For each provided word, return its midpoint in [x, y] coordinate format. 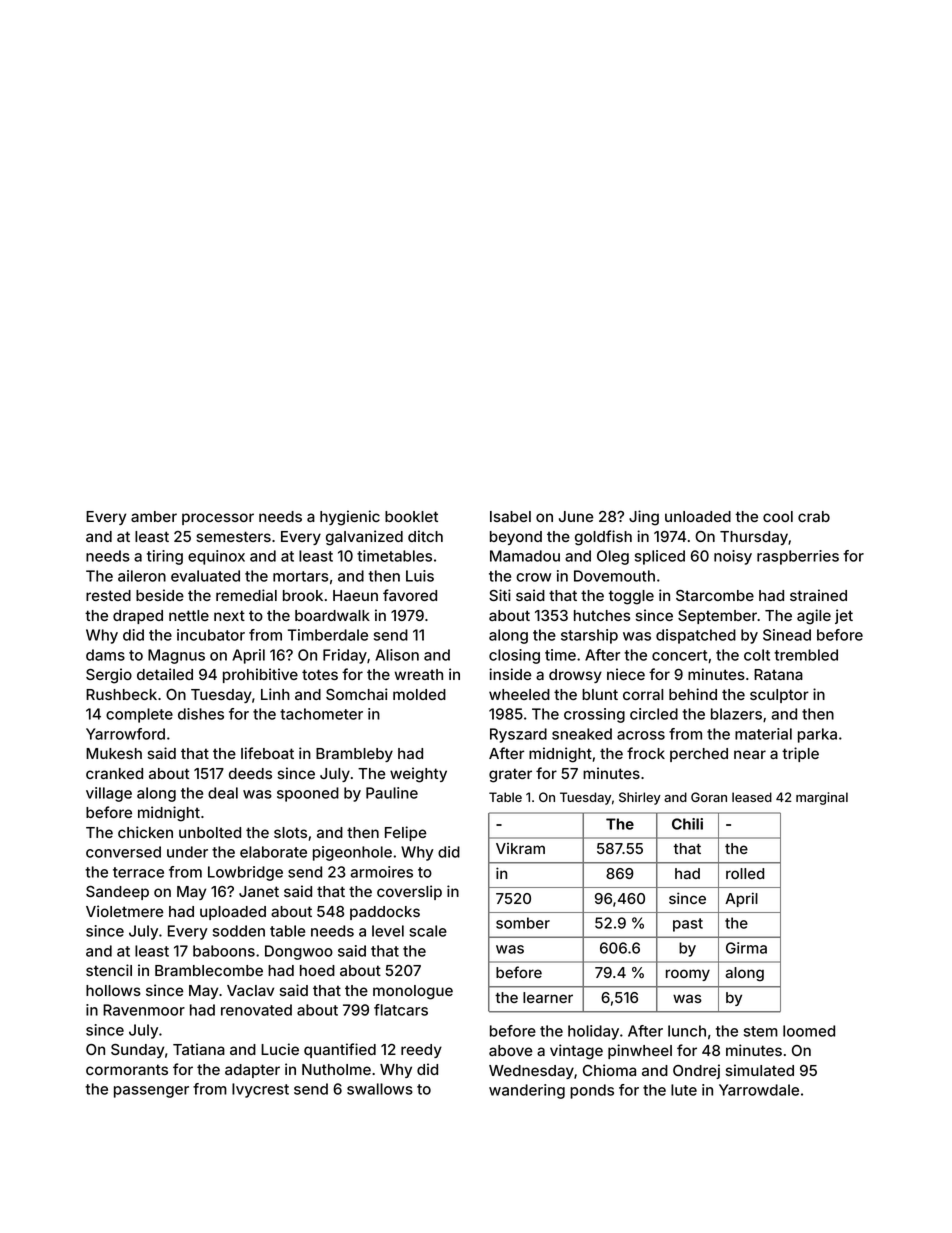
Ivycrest [260, 1090]
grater [510, 775]
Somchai [357, 694]
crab [814, 516]
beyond [516, 538]
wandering [527, 1091]
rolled [745, 873]
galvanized [364, 538]
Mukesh [114, 753]
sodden [239, 931]
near [750, 754]
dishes [201, 714]
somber [523, 923]
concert [679, 655]
